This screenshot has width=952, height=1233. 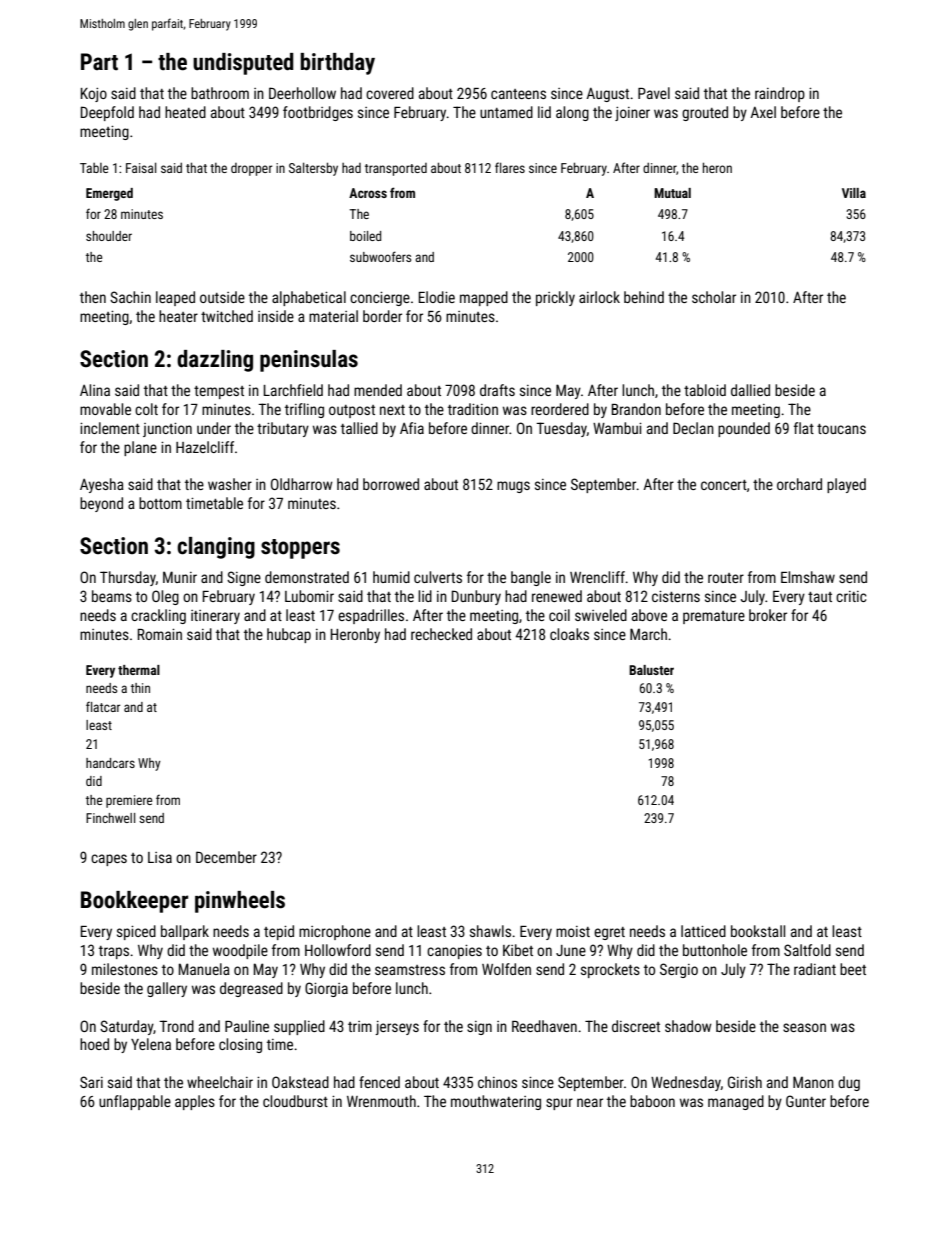 What do you see at coordinates (807, 950) in the screenshot?
I see `Saltfold` at bounding box center [807, 950].
